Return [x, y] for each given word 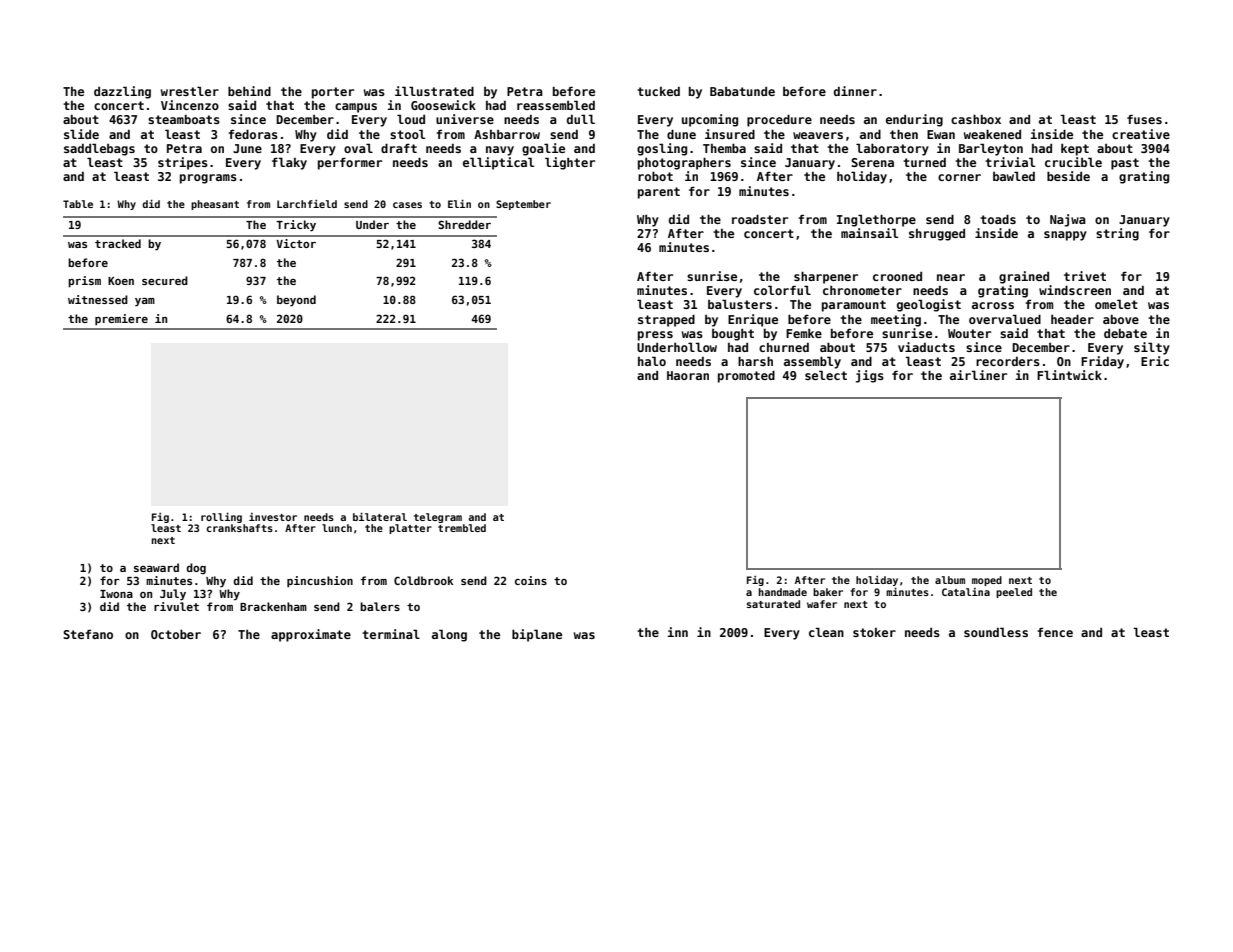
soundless [996, 632]
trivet [1085, 276]
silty [1152, 348]
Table [78, 204]
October [176, 634]
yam [145, 302]
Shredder [464, 224]
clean [826, 632]
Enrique [753, 320]
